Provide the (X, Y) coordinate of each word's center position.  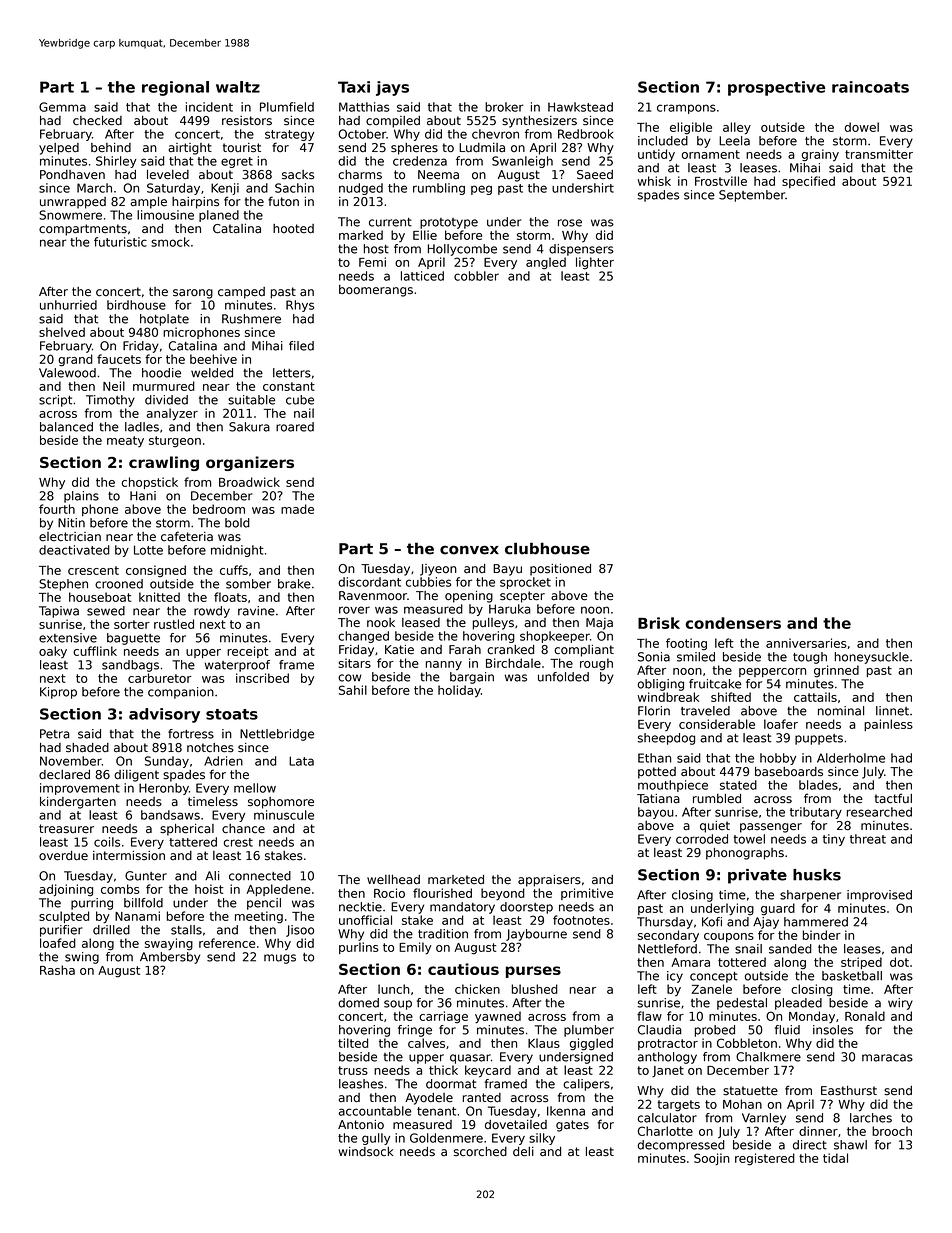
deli (523, 1152)
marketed (456, 880)
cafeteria (187, 536)
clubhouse (547, 548)
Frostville (721, 181)
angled (546, 263)
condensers (733, 623)
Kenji (225, 189)
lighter (595, 263)
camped (241, 293)
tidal (835, 1158)
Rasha (57, 970)
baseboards (789, 772)
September (752, 196)
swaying (169, 944)
